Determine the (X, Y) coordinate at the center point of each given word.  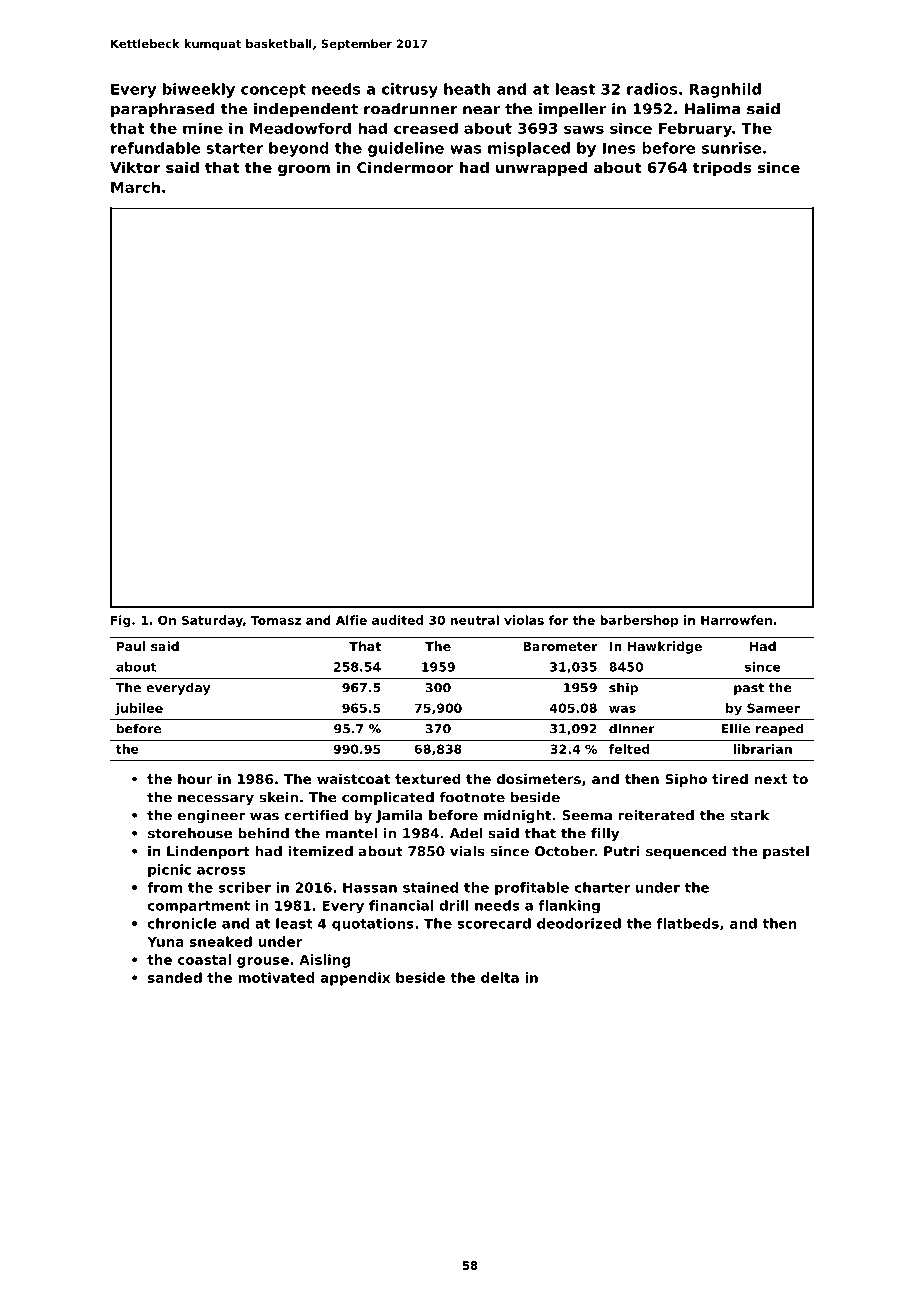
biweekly (199, 90)
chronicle (182, 923)
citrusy (410, 90)
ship (623, 688)
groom (304, 170)
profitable (532, 888)
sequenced (686, 852)
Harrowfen (736, 620)
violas (524, 620)
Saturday (212, 621)
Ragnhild (725, 90)
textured (428, 778)
